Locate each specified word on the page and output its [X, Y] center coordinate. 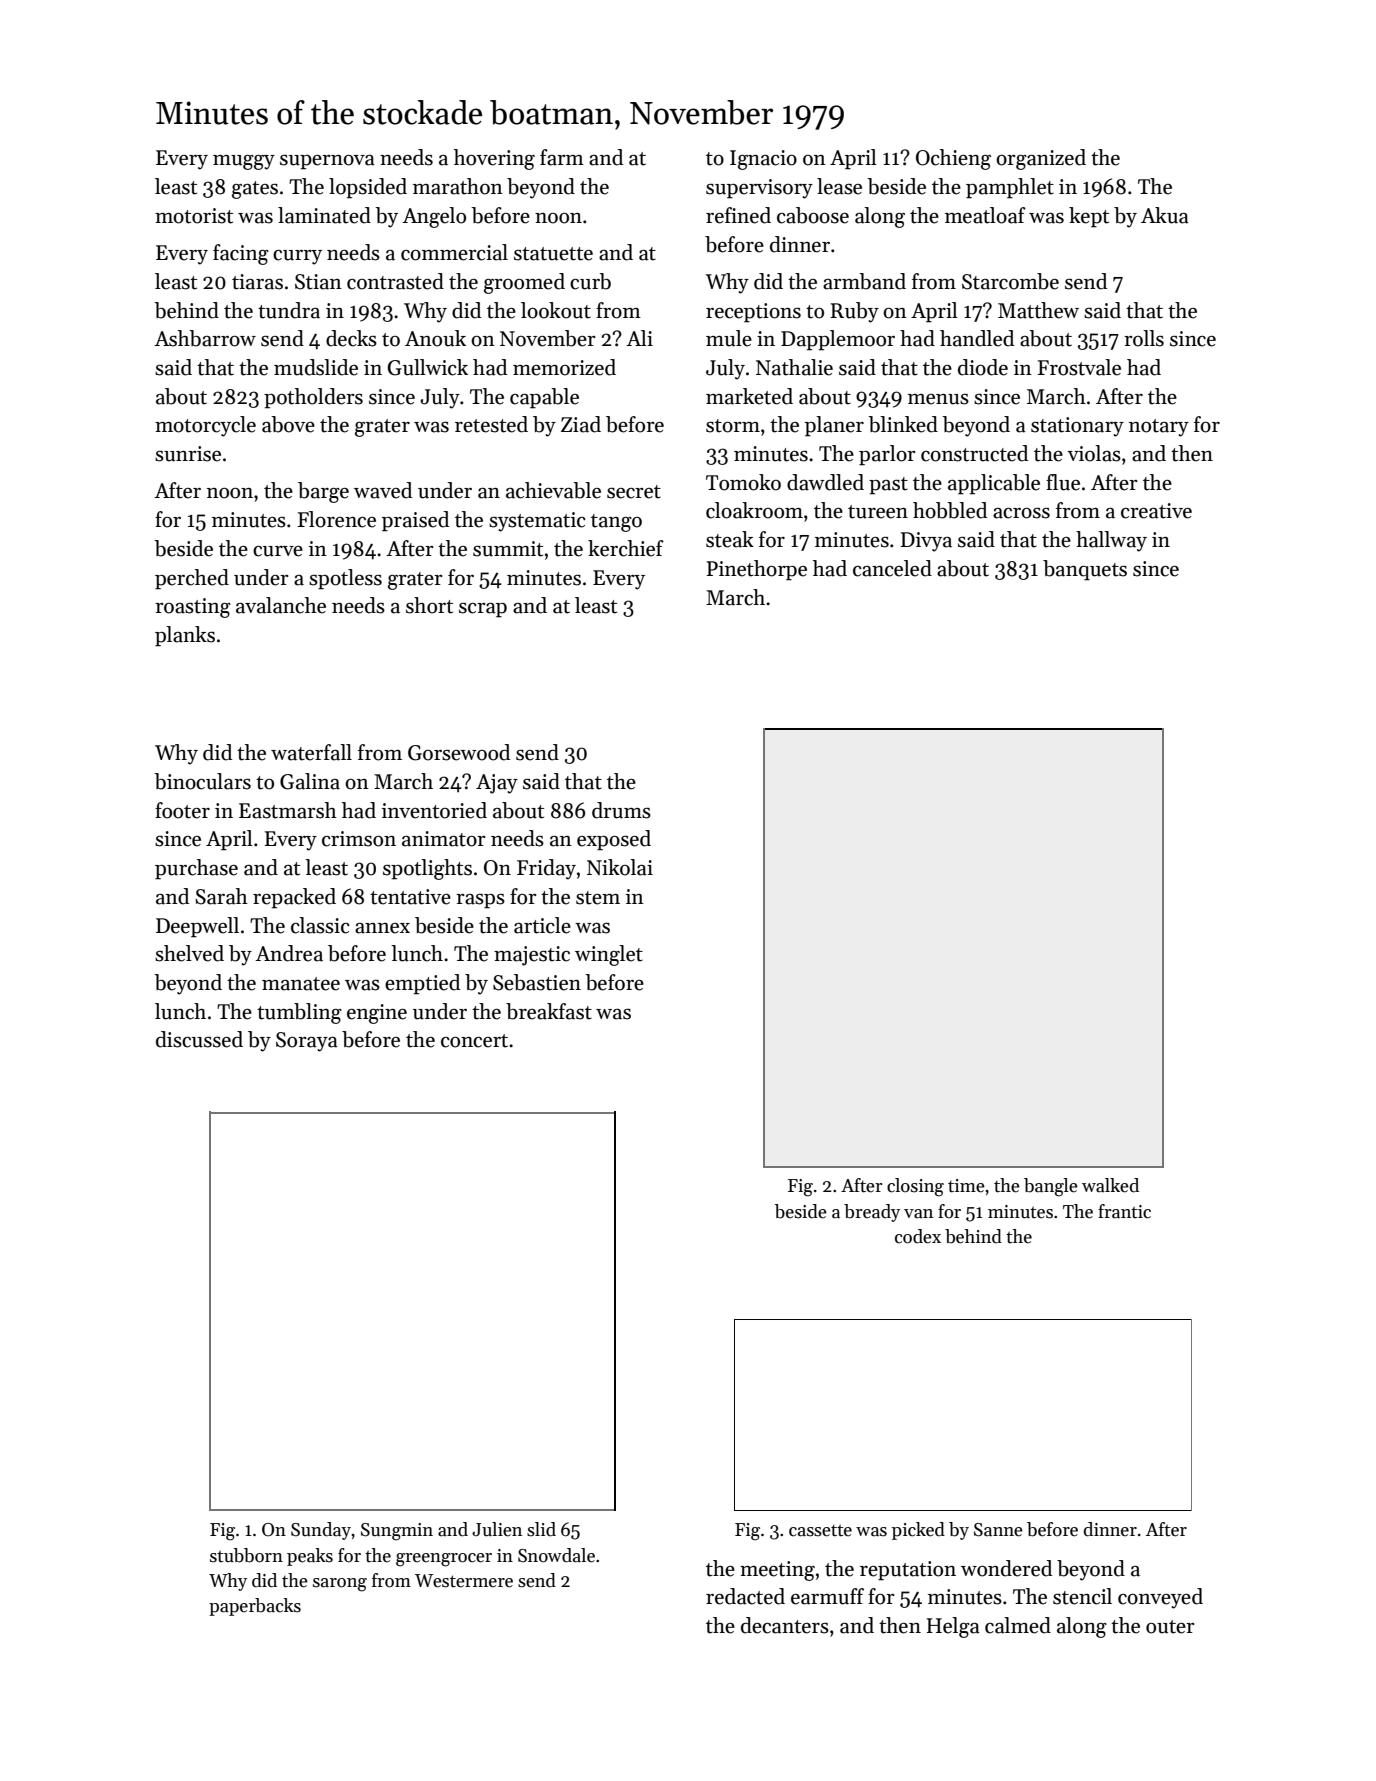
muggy [244, 162]
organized [1041, 159]
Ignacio [763, 160]
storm [733, 426]
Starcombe [1010, 281]
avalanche [281, 605]
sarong [340, 1585]
